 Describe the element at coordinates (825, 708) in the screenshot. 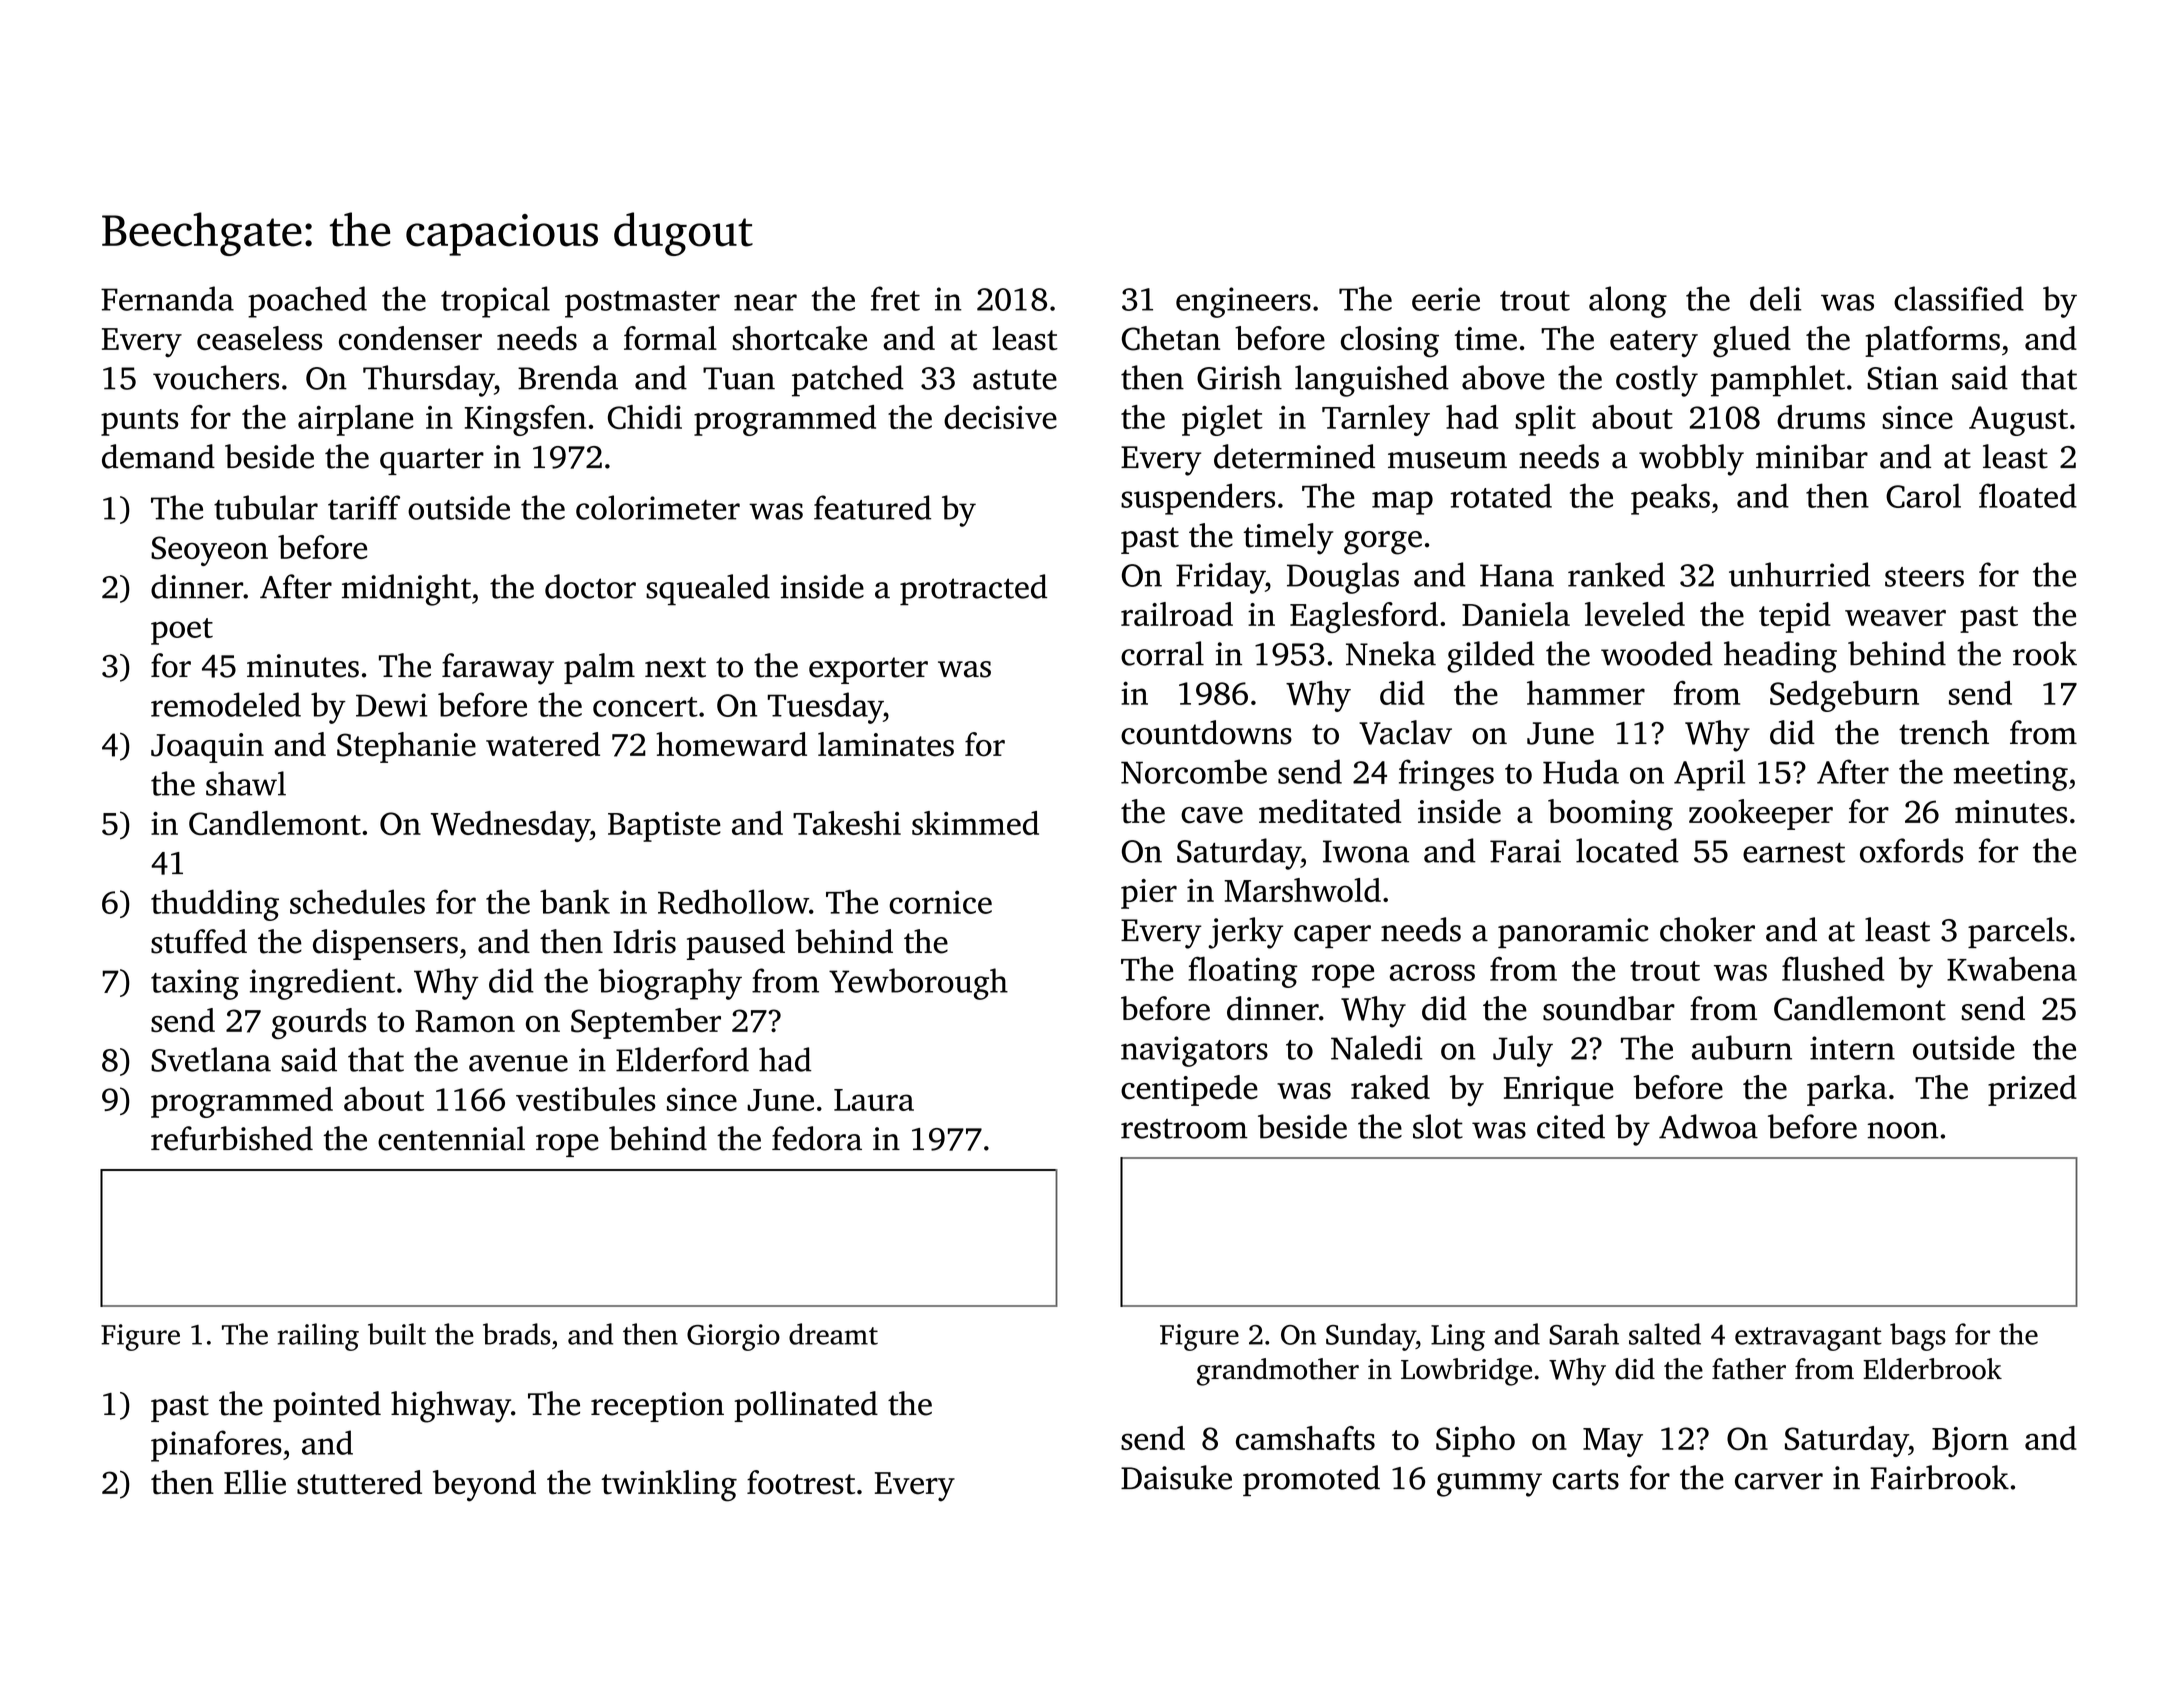

I see `Tuesday` at that location.
